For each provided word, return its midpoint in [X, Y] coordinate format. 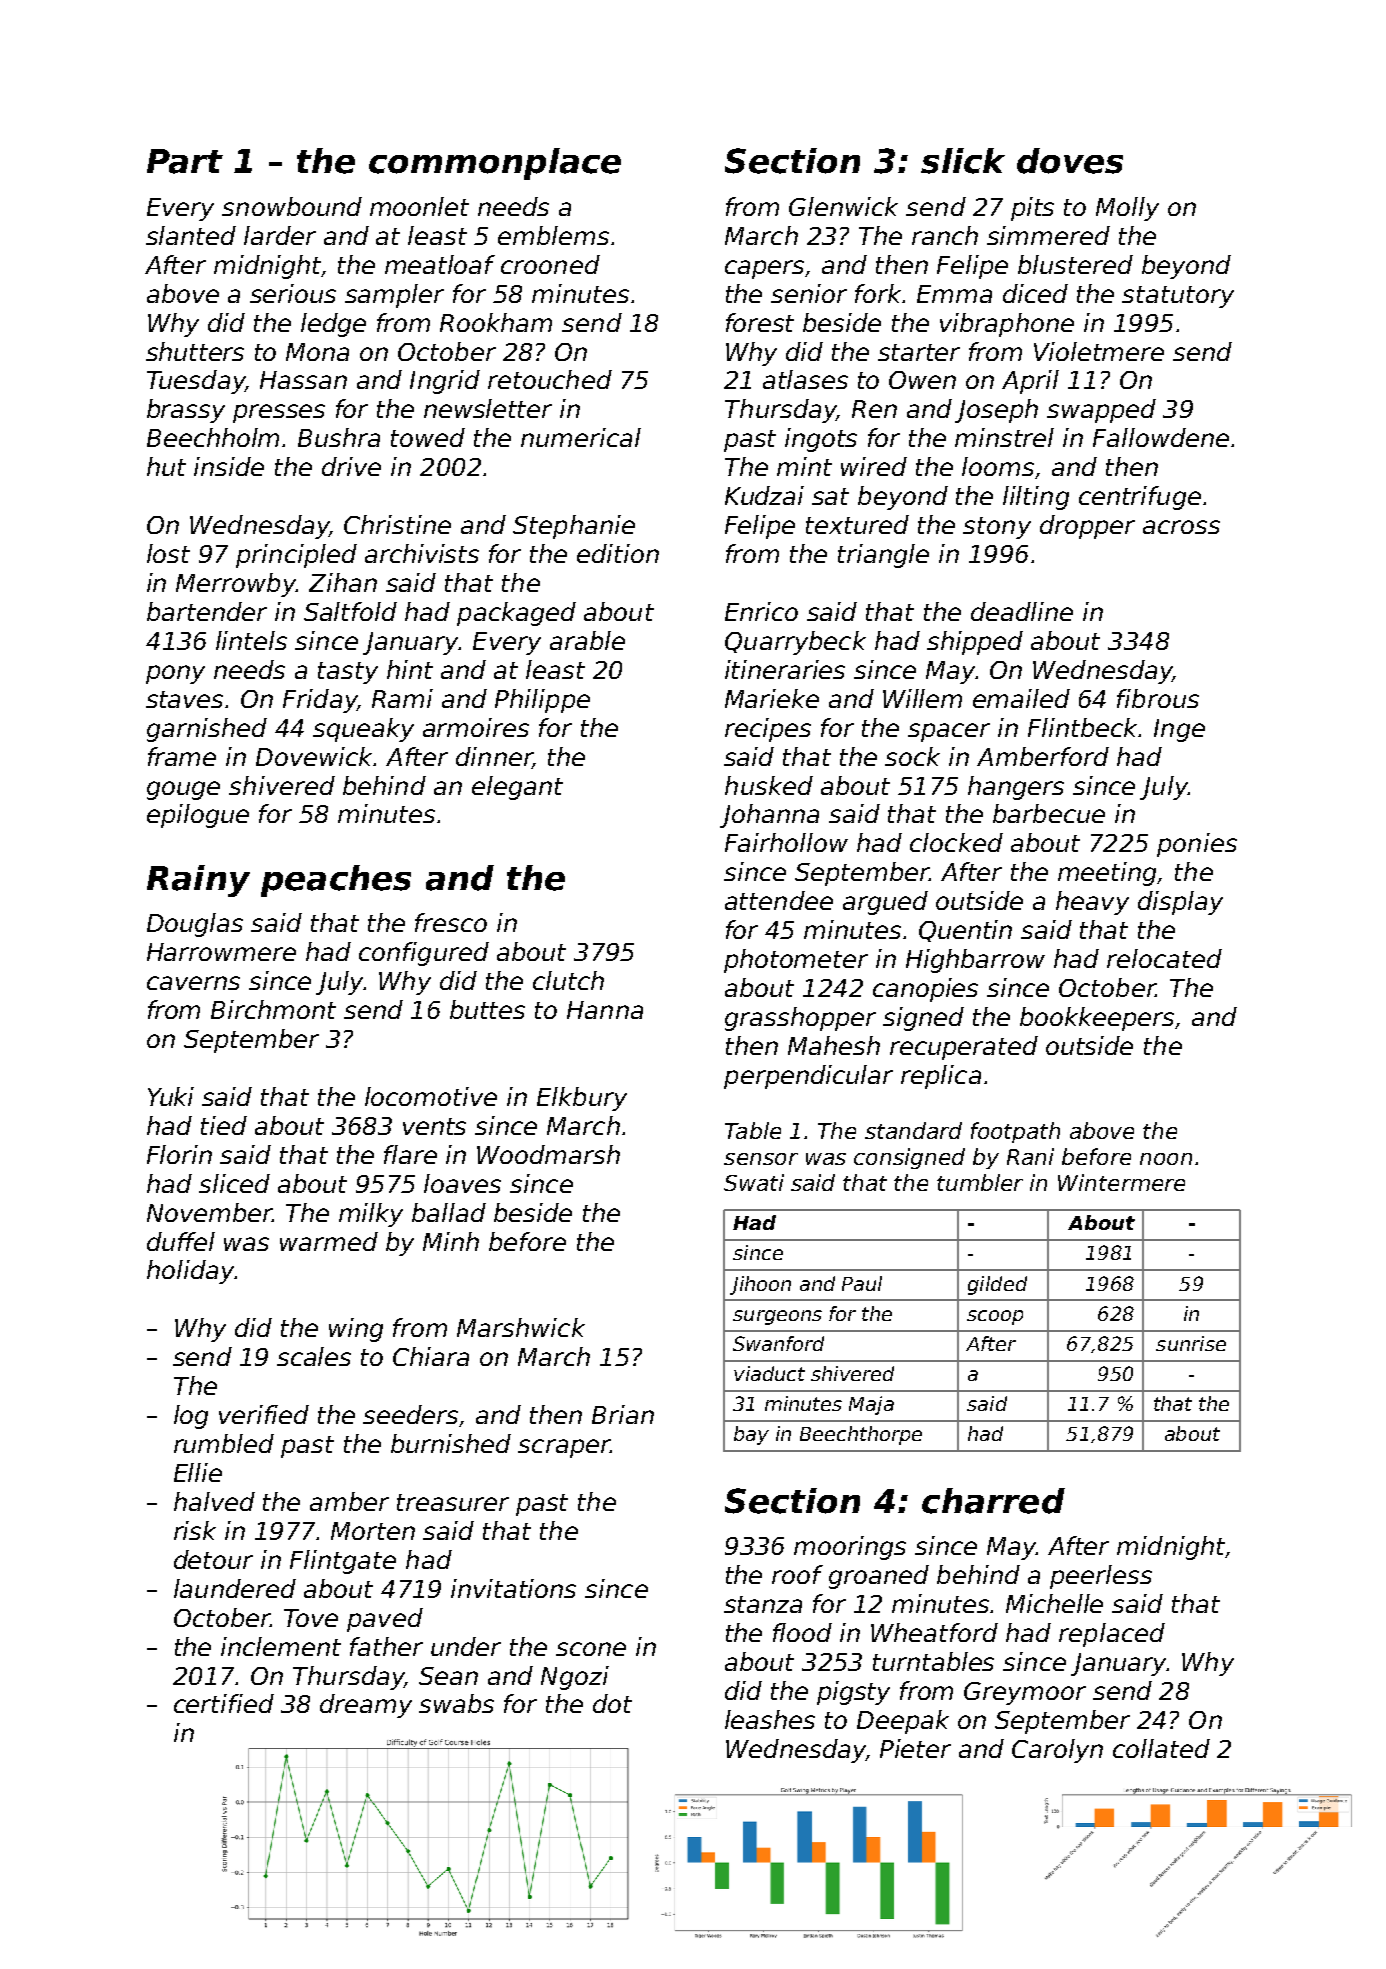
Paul [862, 1283]
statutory [1178, 297]
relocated [1164, 958]
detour [213, 1559]
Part [185, 161]
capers [764, 269]
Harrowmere [221, 952]
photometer [796, 961]
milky [371, 1215]
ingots [821, 440]
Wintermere [1121, 1182]
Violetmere [1099, 351]
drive [351, 466]
